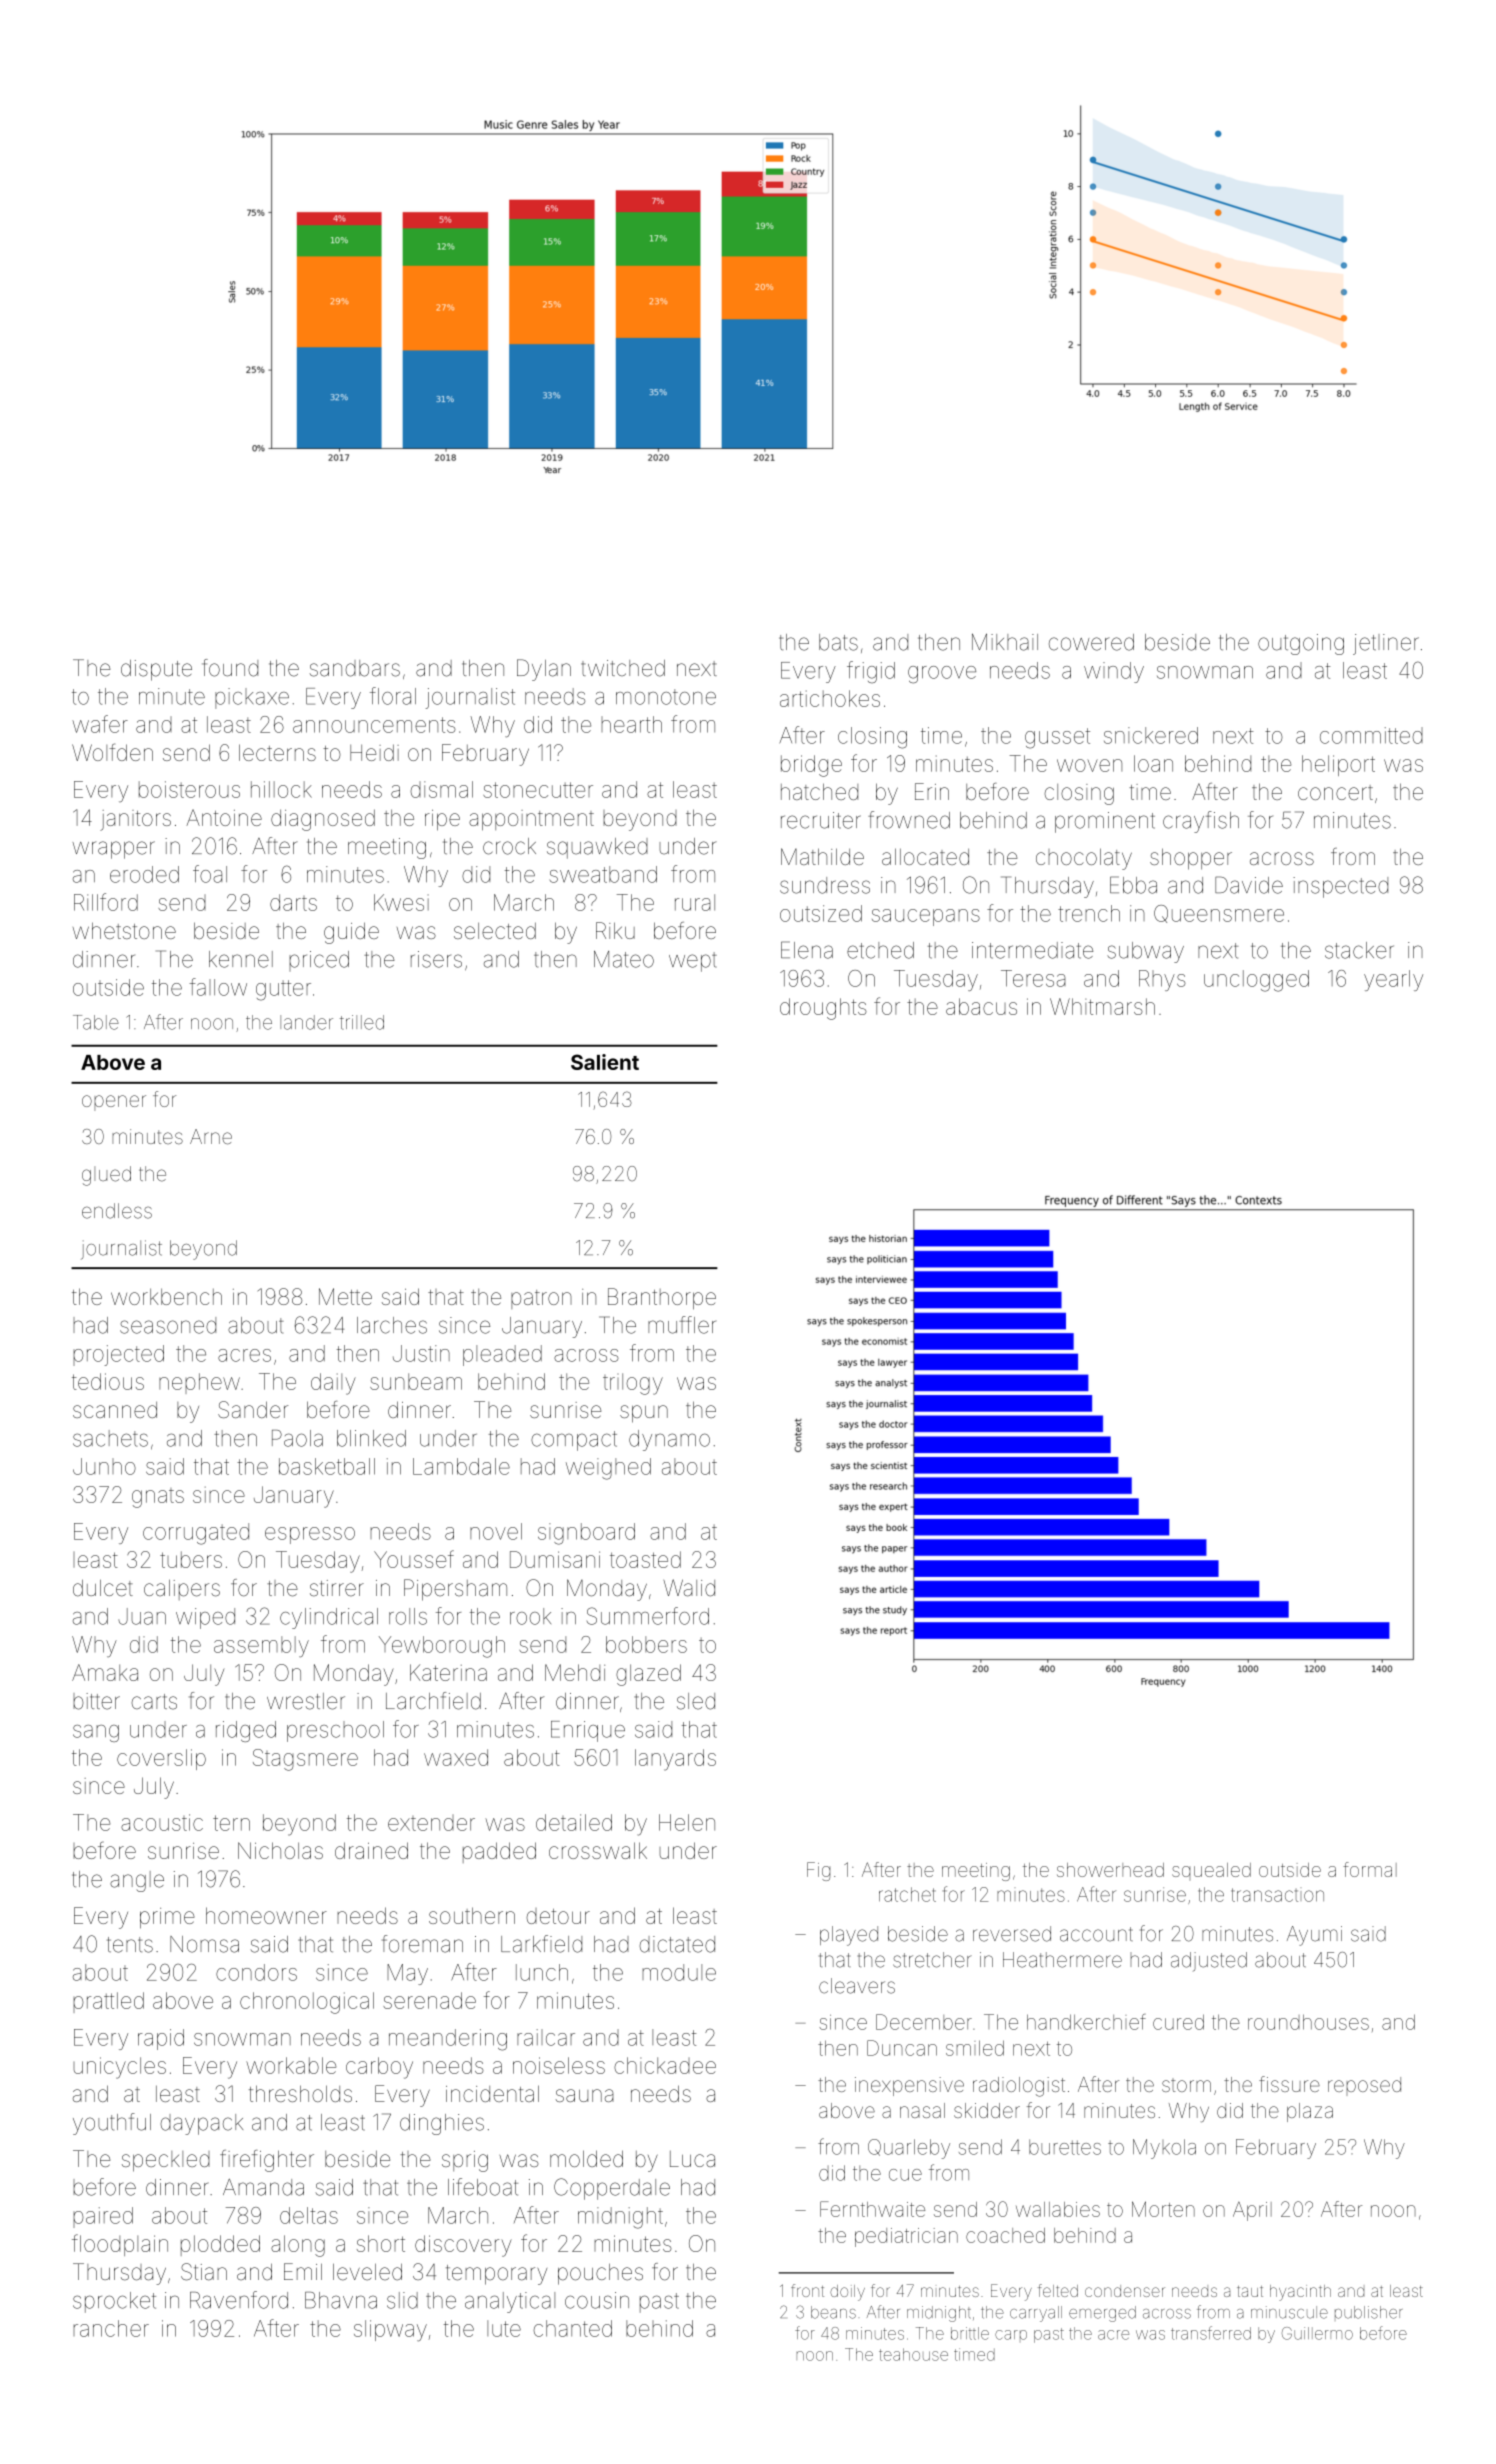 This screenshot has width=1496, height=2464. Describe the element at coordinates (588, 1731) in the screenshot. I see `Enrique` at that location.
